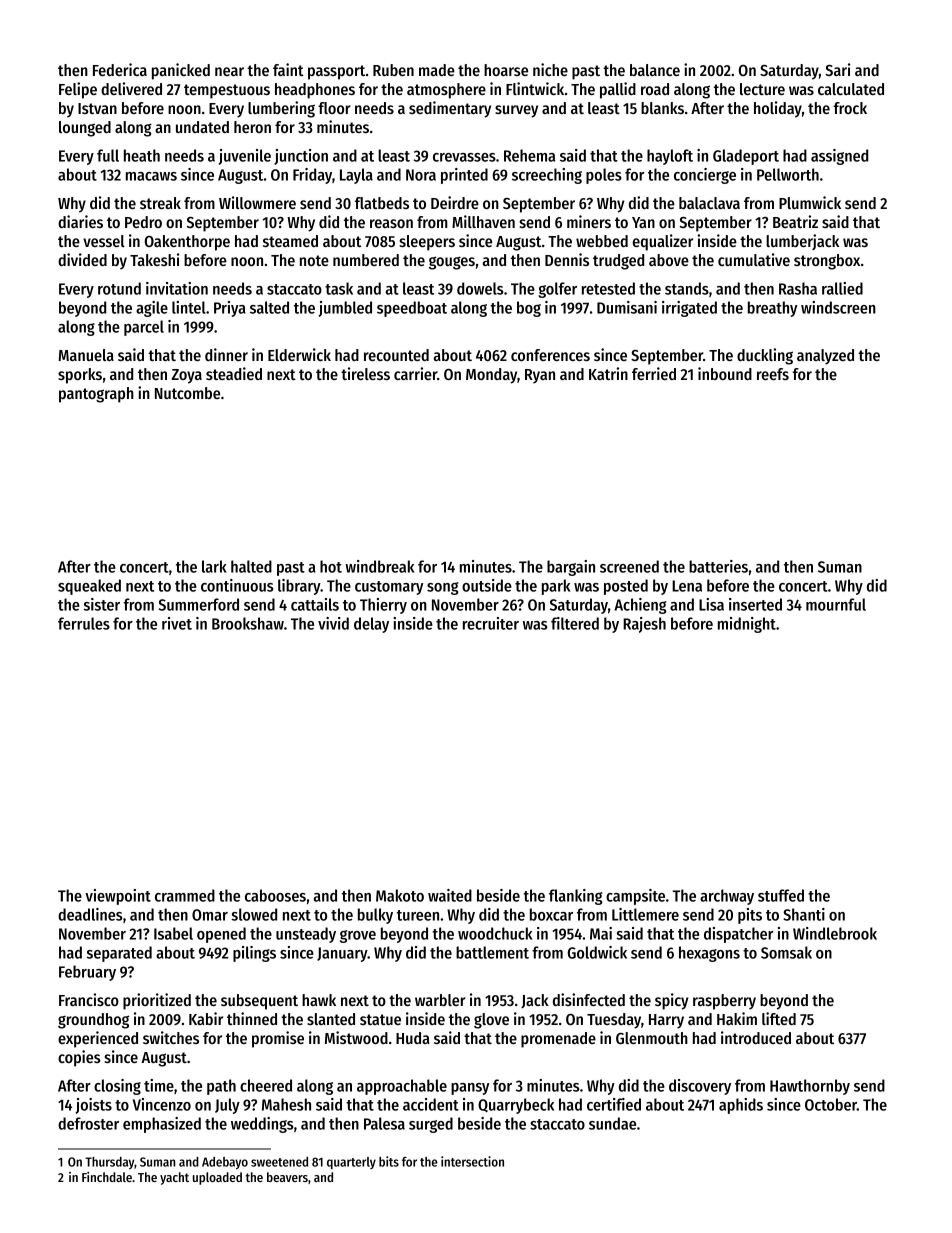  Describe the element at coordinates (450, 895) in the screenshot. I see `waited` at that location.
